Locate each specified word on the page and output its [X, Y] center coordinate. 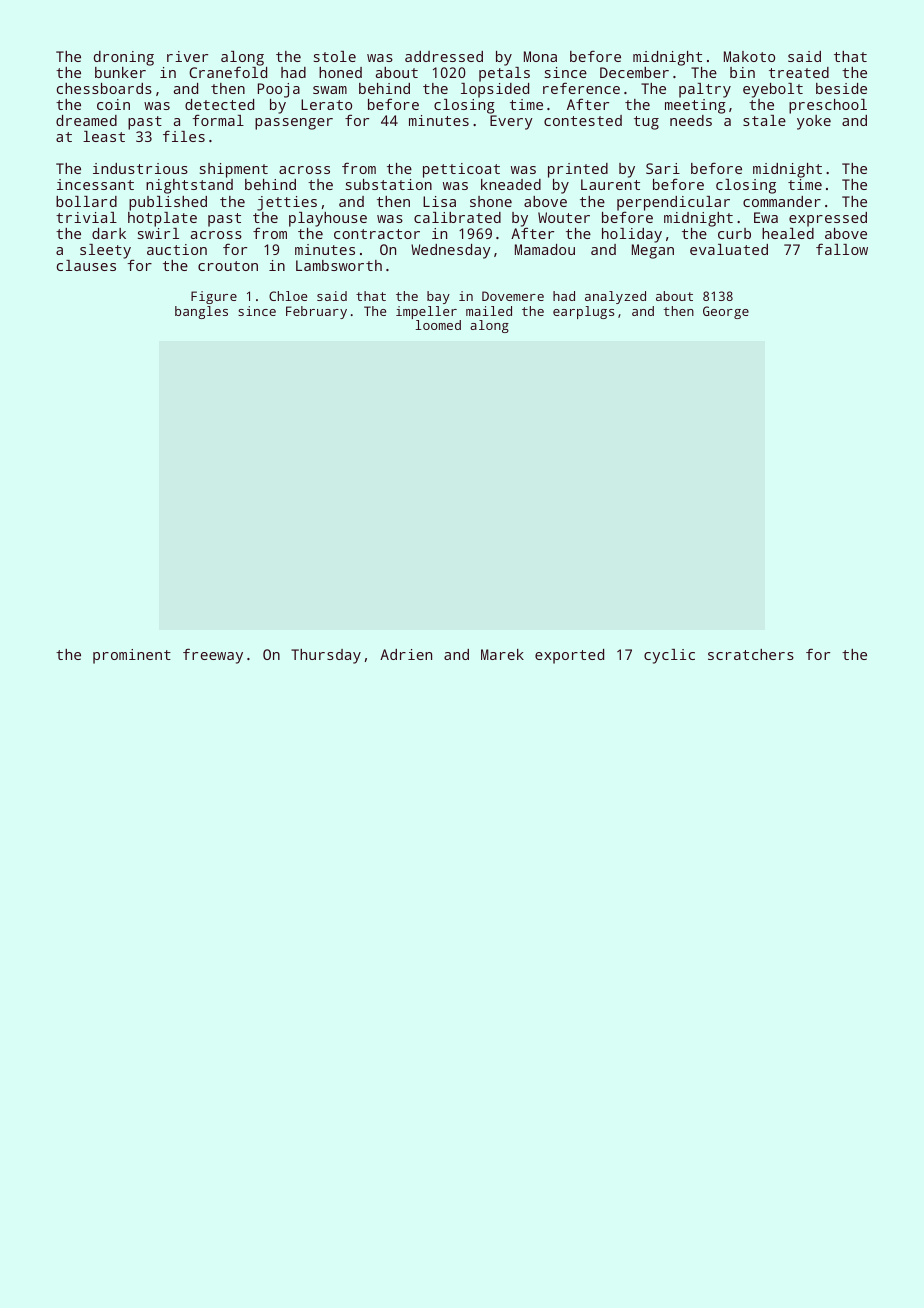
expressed [828, 219]
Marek [502, 654]
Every [511, 122]
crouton [228, 266]
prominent [132, 656]
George [726, 312]
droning [124, 58]
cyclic [669, 656]
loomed [438, 325]
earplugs [583, 312]
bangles [201, 312]
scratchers [751, 654]
